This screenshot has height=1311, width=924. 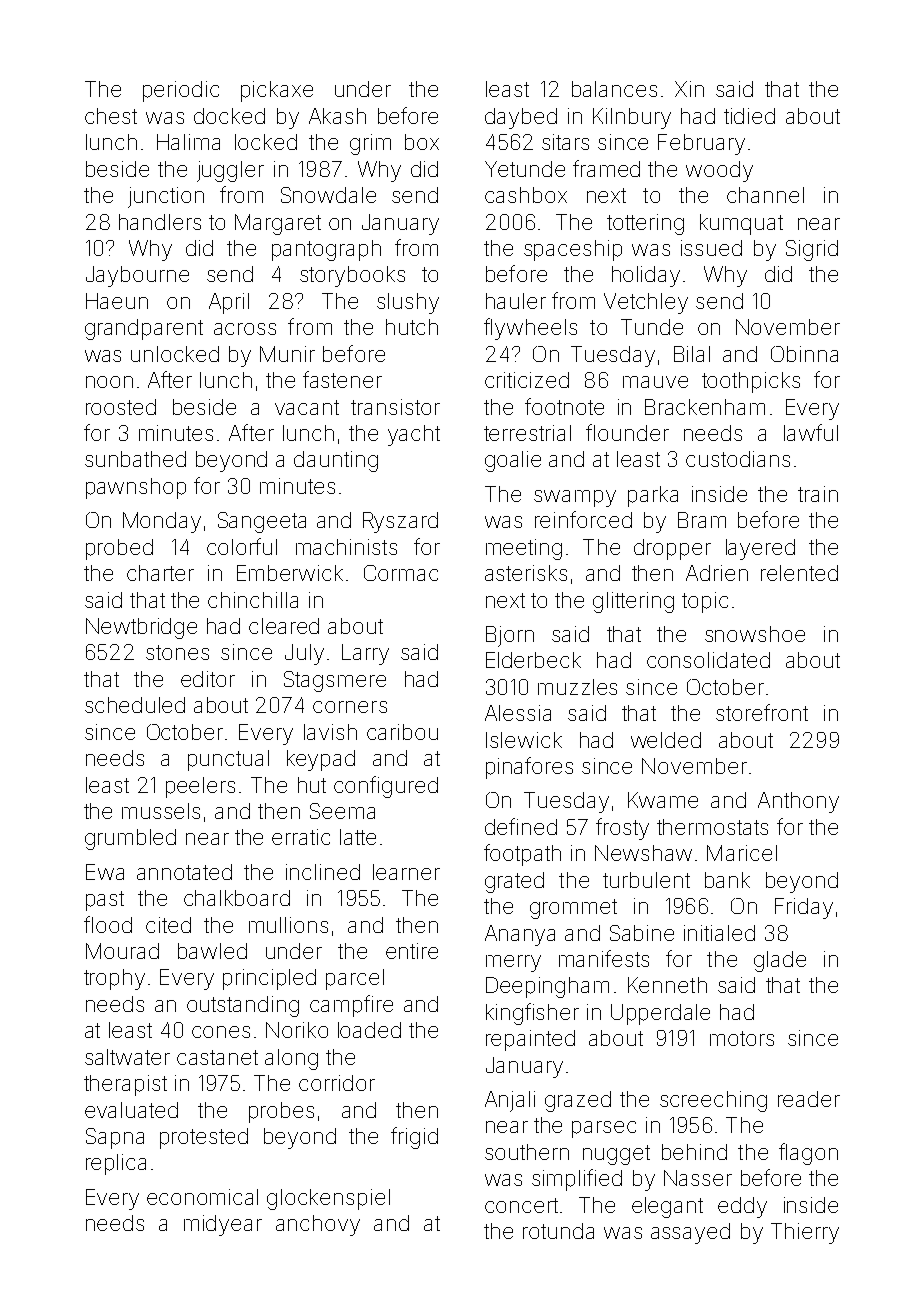 I want to click on replica, so click(x=116, y=1164).
